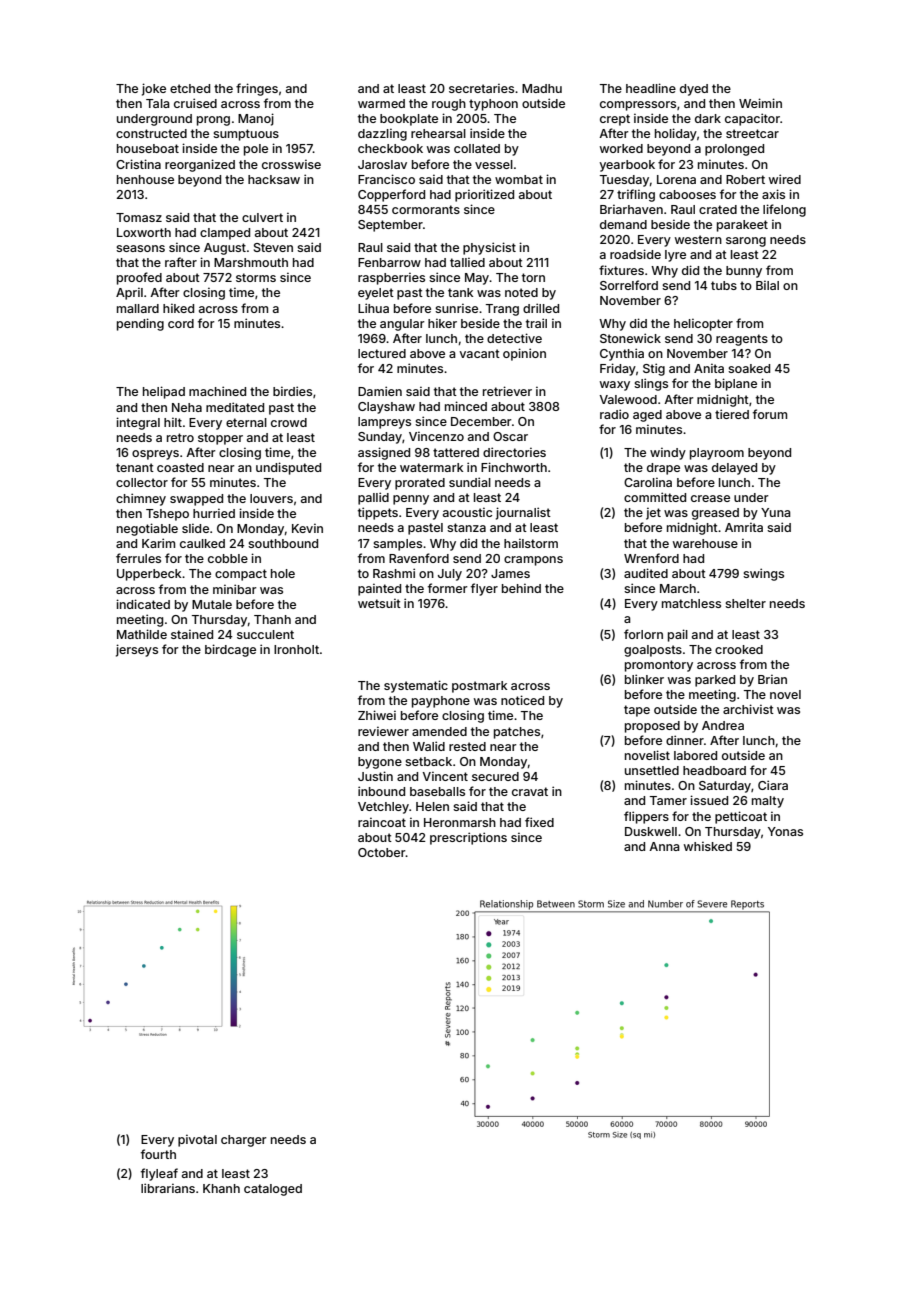 The width and height of the screenshot is (924, 1308). Describe the element at coordinates (159, 1174) in the screenshot. I see `flyleaf` at that location.
